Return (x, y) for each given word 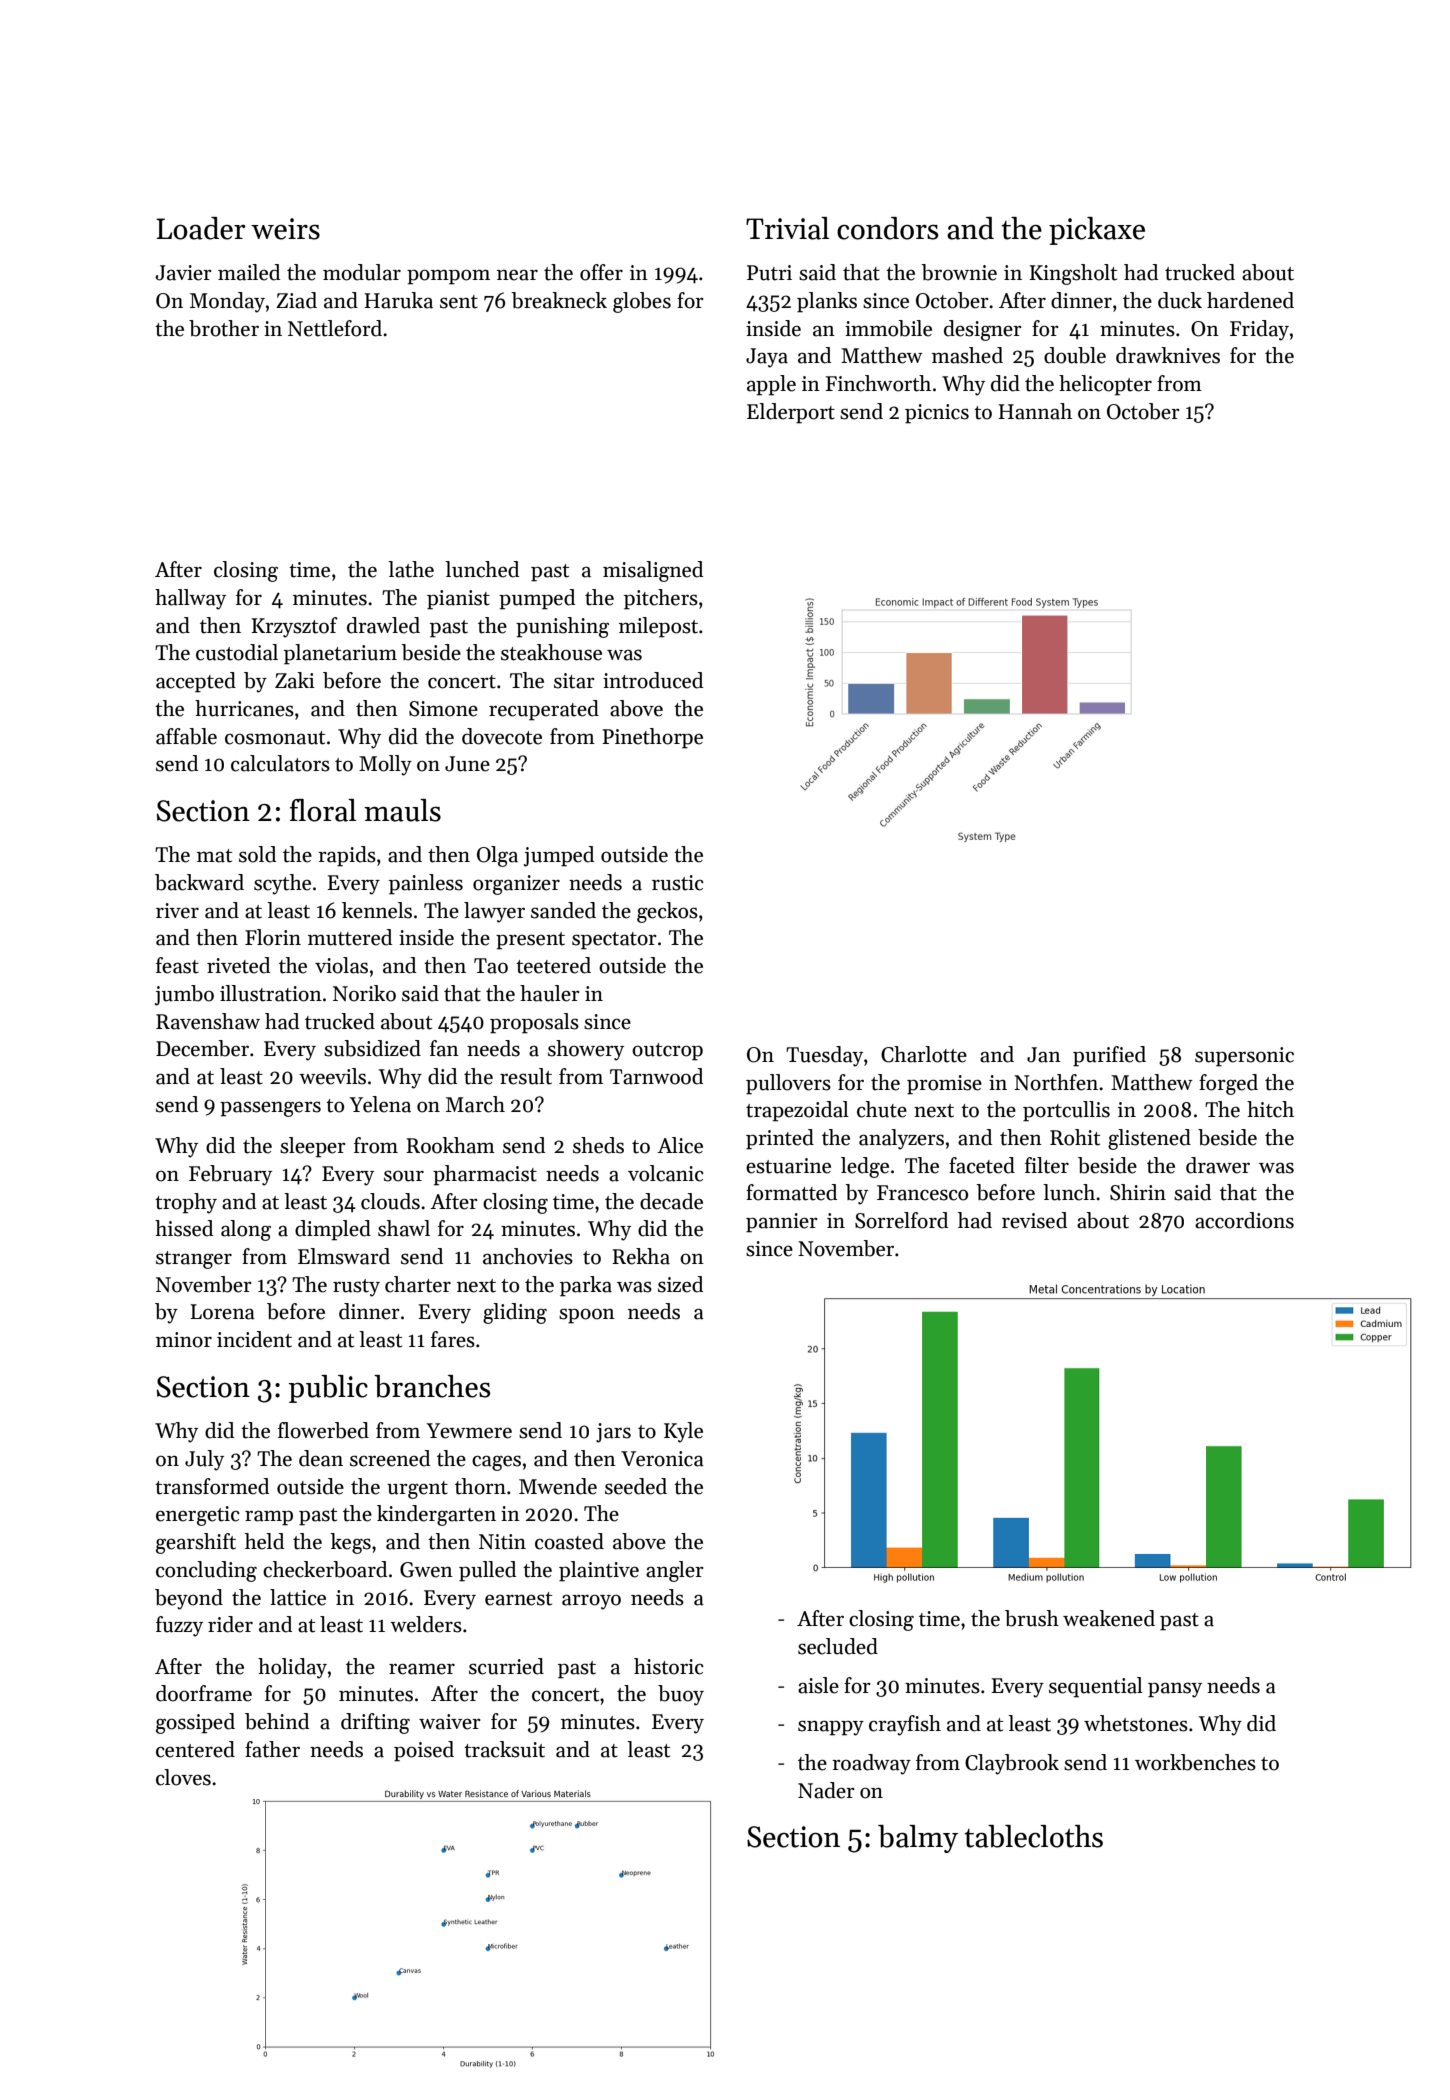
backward (199, 882)
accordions (1244, 1220)
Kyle (683, 1432)
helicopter (1105, 385)
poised (424, 1751)
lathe (411, 569)
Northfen (1056, 1082)
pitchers (661, 599)
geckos (667, 912)
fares (453, 1339)
